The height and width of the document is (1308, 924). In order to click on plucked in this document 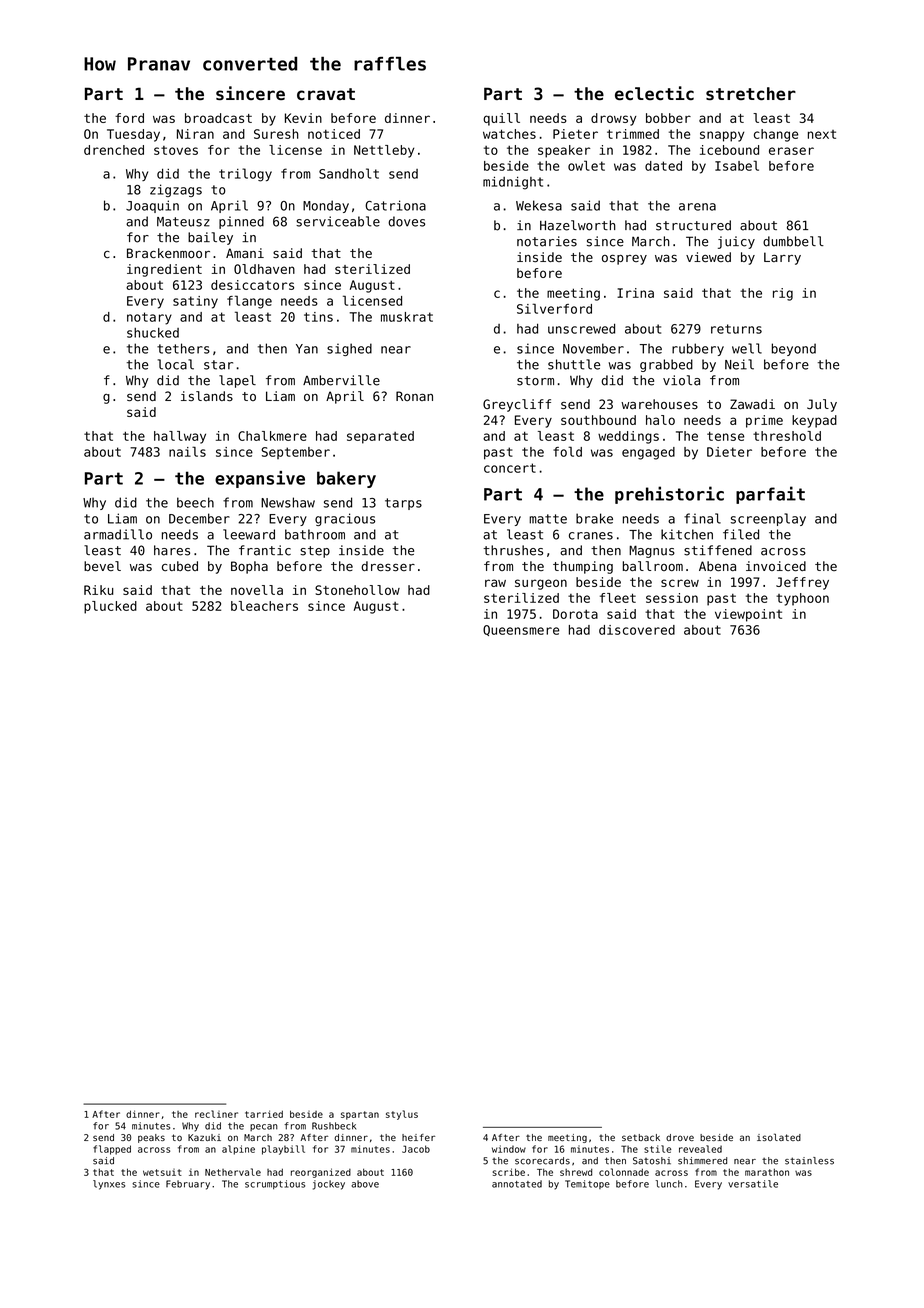, I will do `click(110, 607)`.
